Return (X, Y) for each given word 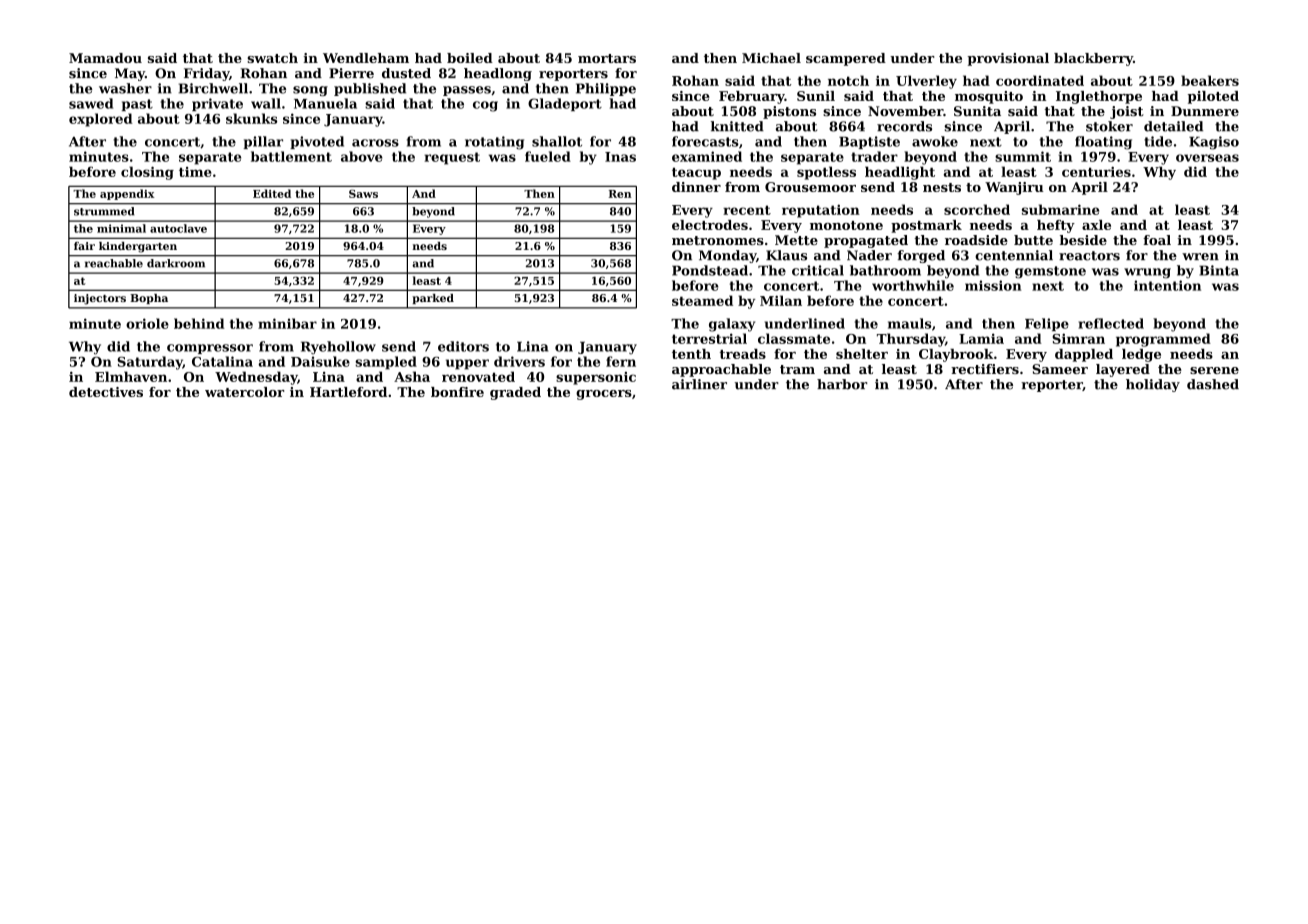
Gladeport (565, 104)
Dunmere (1205, 111)
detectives (106, 392)
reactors (1089, 256)
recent (747, 210)
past (137, 105)
